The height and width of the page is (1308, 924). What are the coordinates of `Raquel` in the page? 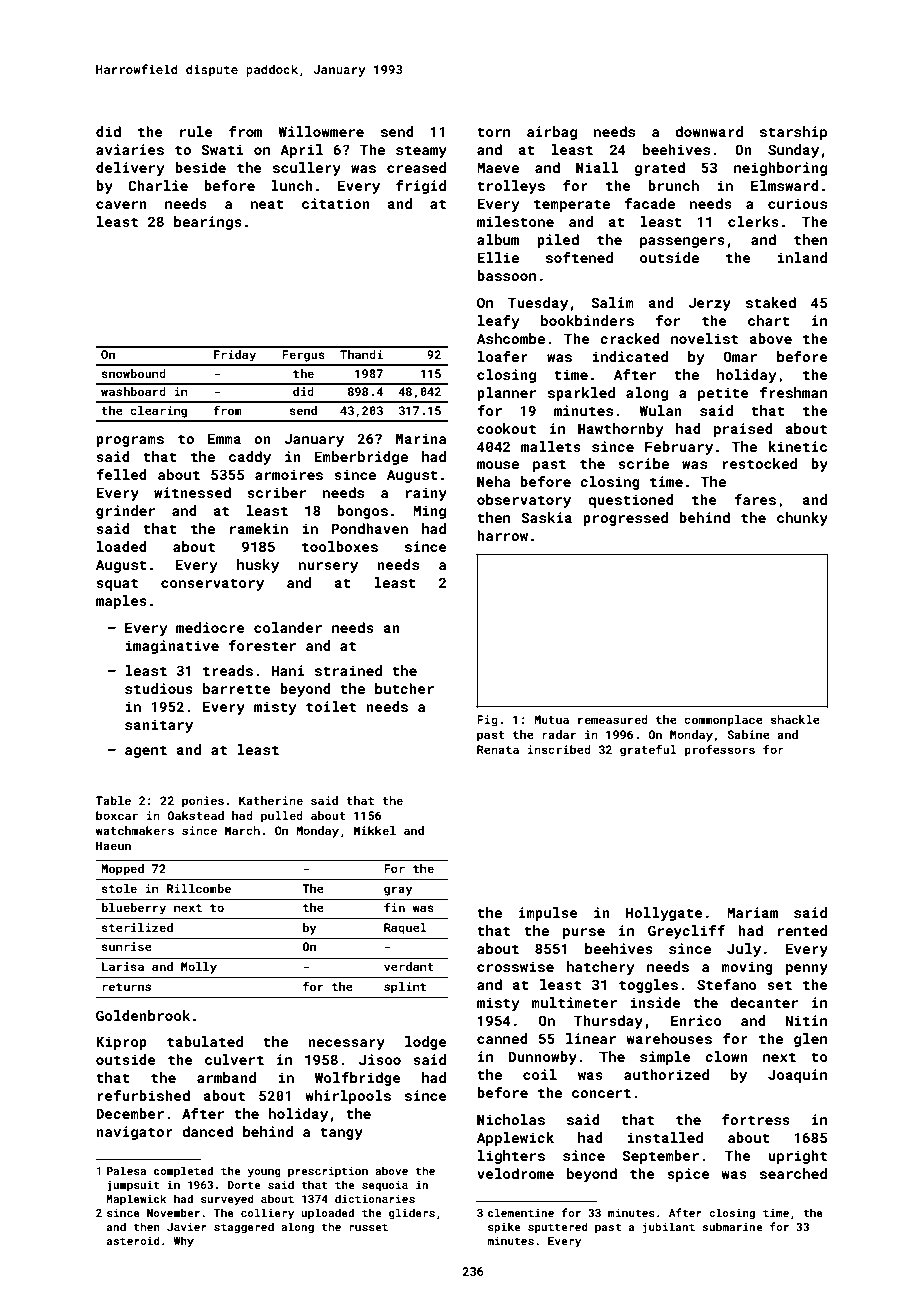 It's located at (405, 929).
